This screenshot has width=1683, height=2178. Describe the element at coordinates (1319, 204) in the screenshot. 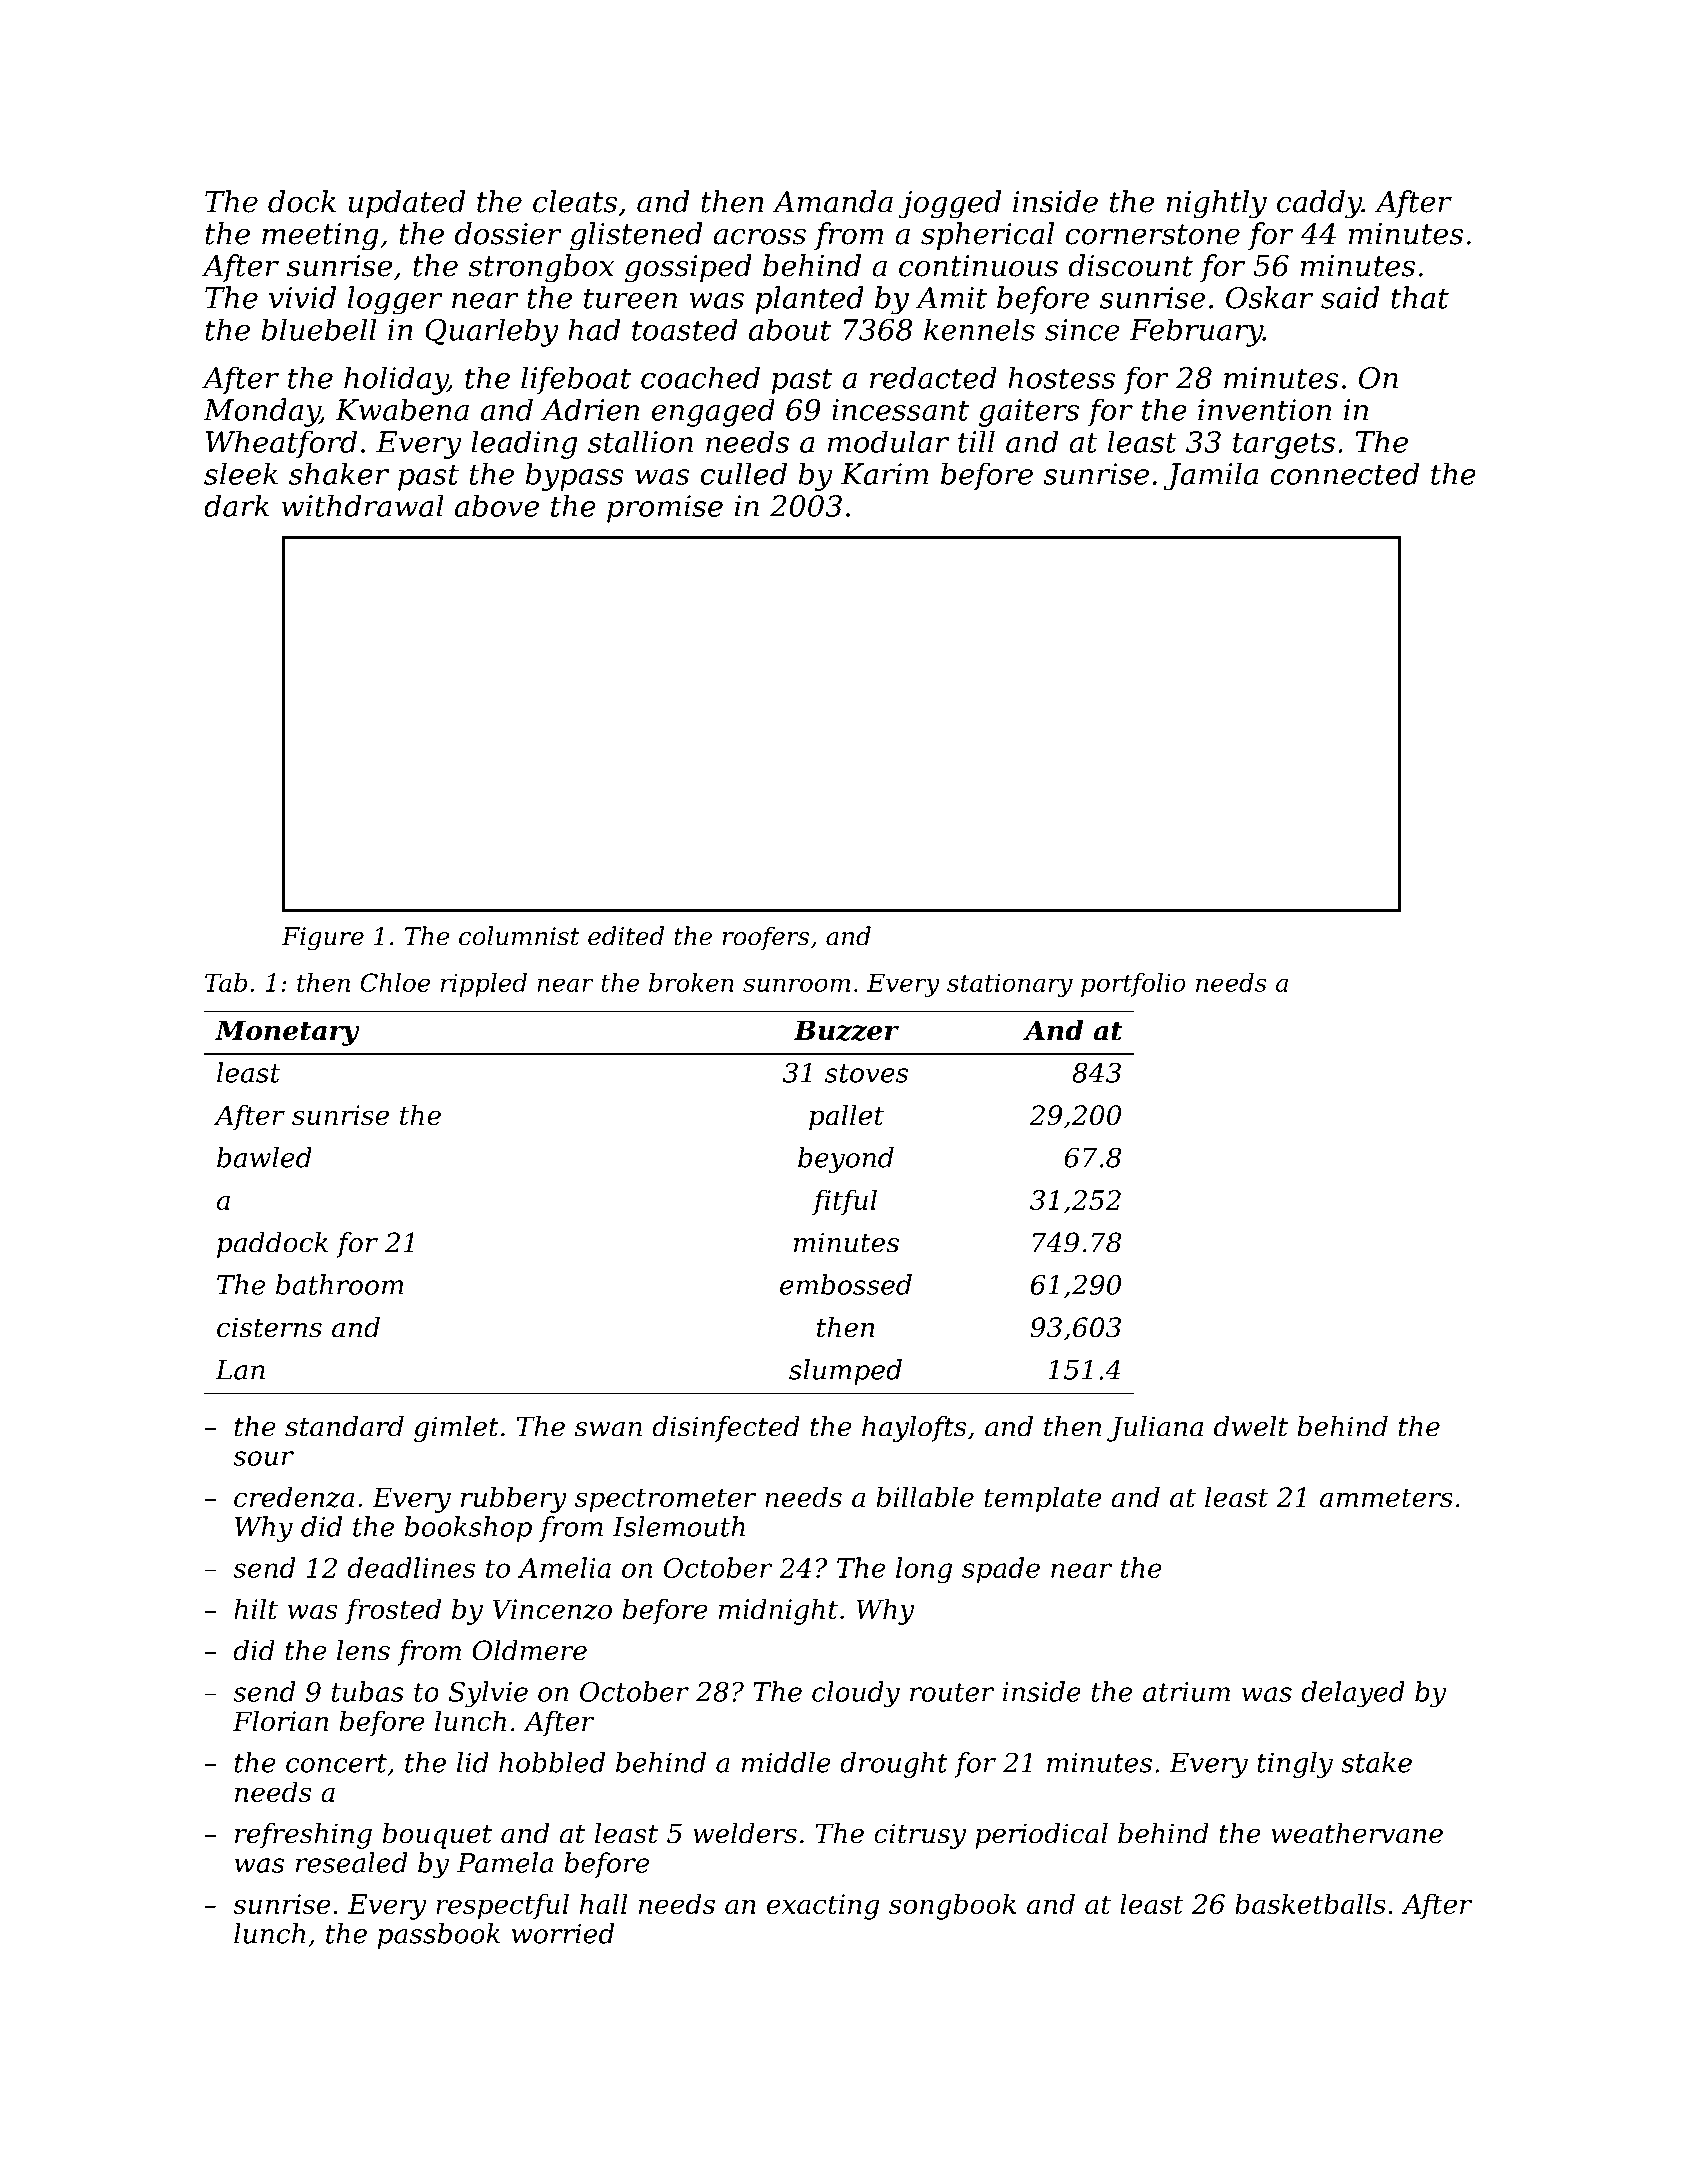

I see `caddy` at that location.
